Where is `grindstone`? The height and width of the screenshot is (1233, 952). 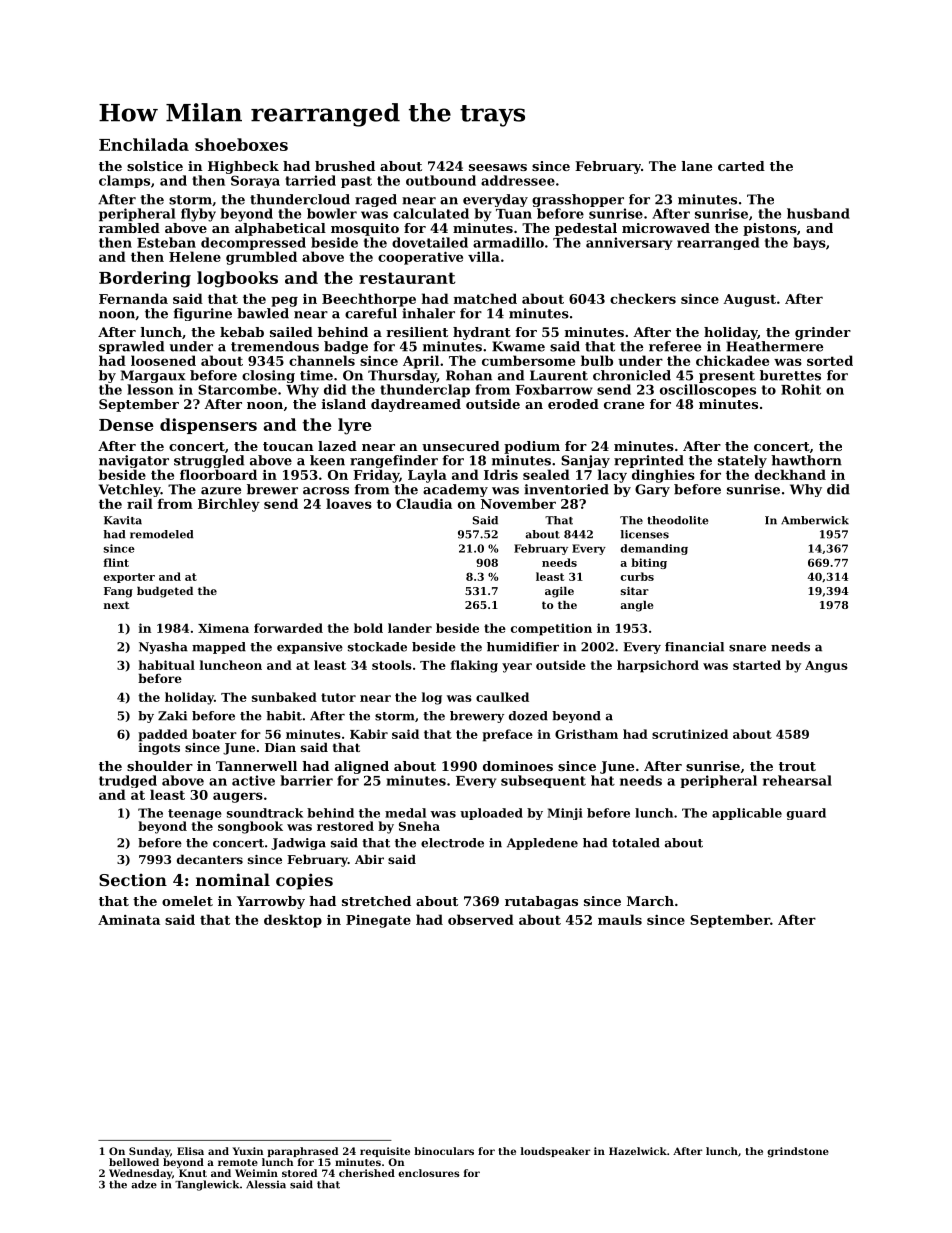 grindstone is located at coordinates (798, 1152).
